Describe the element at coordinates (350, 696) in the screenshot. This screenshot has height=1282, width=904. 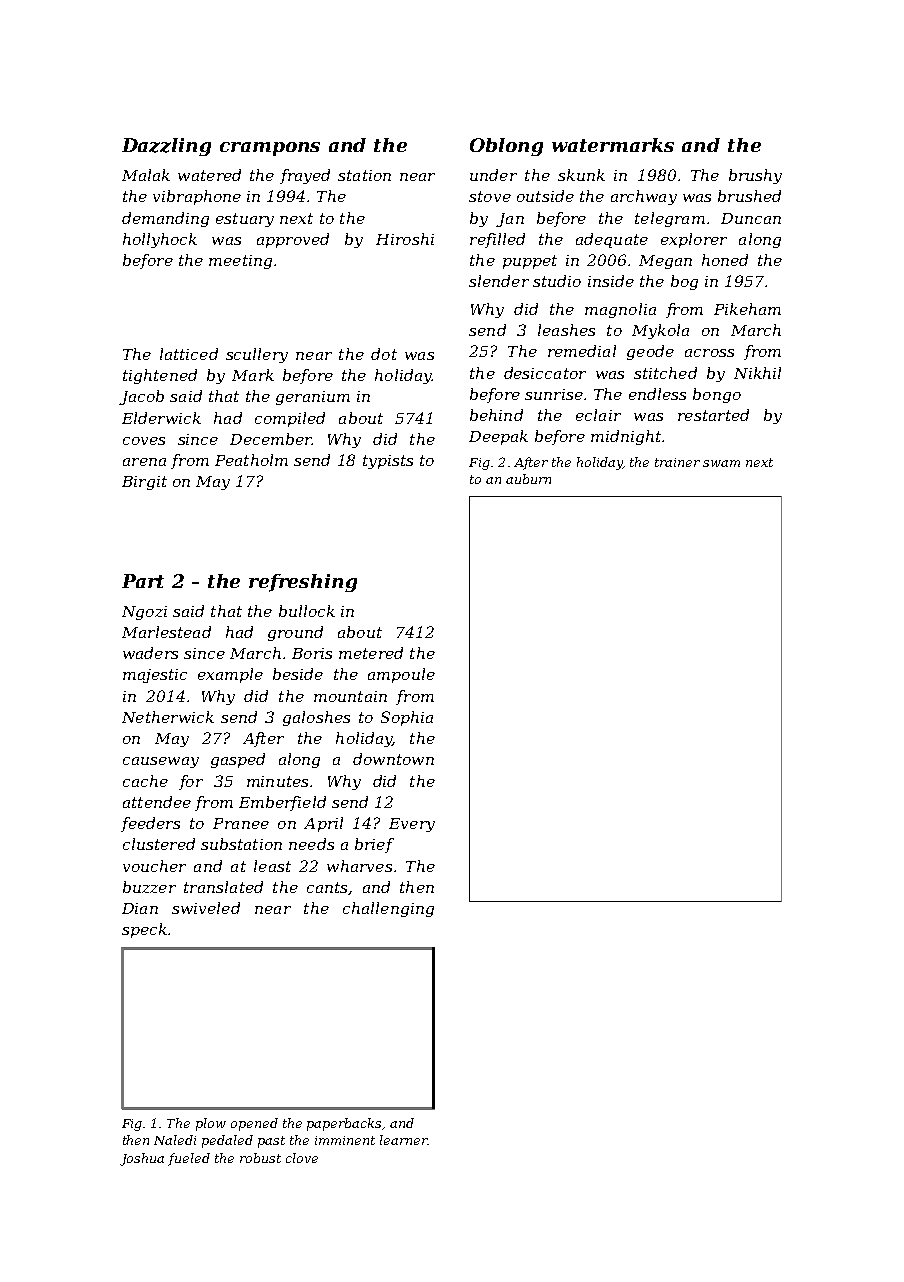
I see `mountain` at that location.
